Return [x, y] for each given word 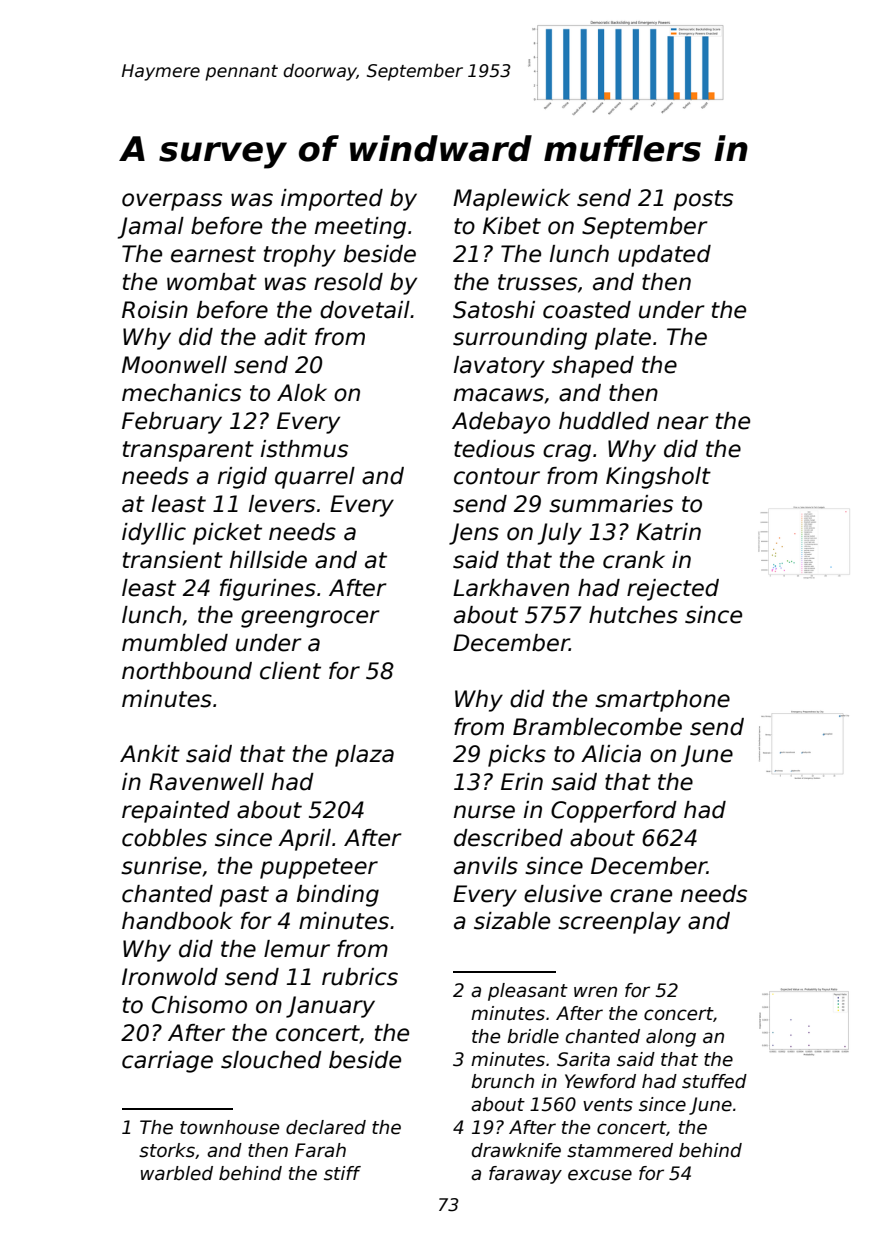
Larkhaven [511, 588]
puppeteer [319, 868]
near [683, 423]
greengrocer [310, 619]
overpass [172, 202]
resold [348, 282]
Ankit [150, 753]
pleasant [528, 992]
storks [167, 1150]
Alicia [611, 754]
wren [595, 992]
